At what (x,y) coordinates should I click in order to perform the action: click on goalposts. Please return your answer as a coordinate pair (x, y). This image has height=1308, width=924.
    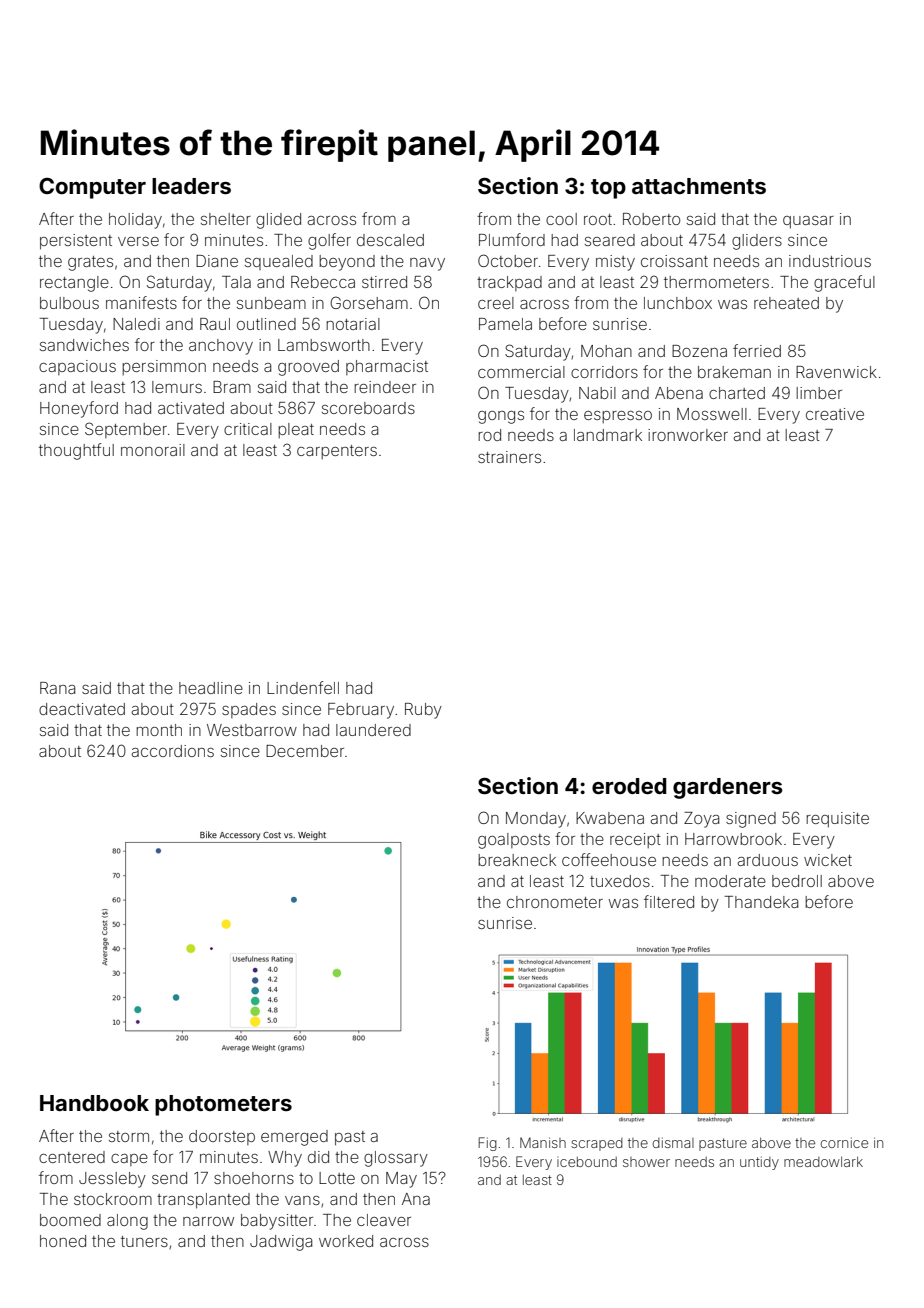
    Looking at the image, I should click on (514, 841).
